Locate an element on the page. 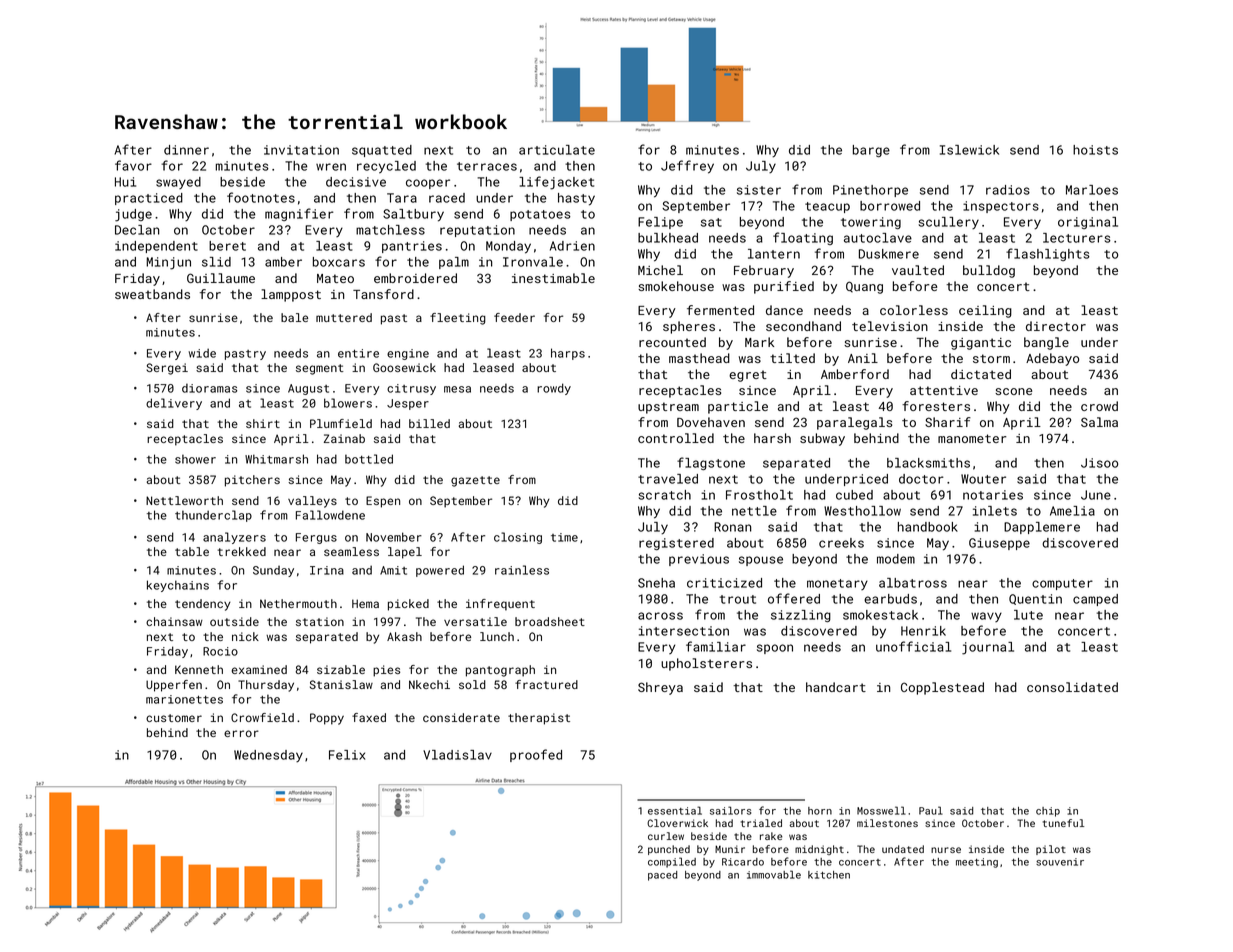 This page has height=952, width=1233. dinner is located at coordinates (186, 150).
